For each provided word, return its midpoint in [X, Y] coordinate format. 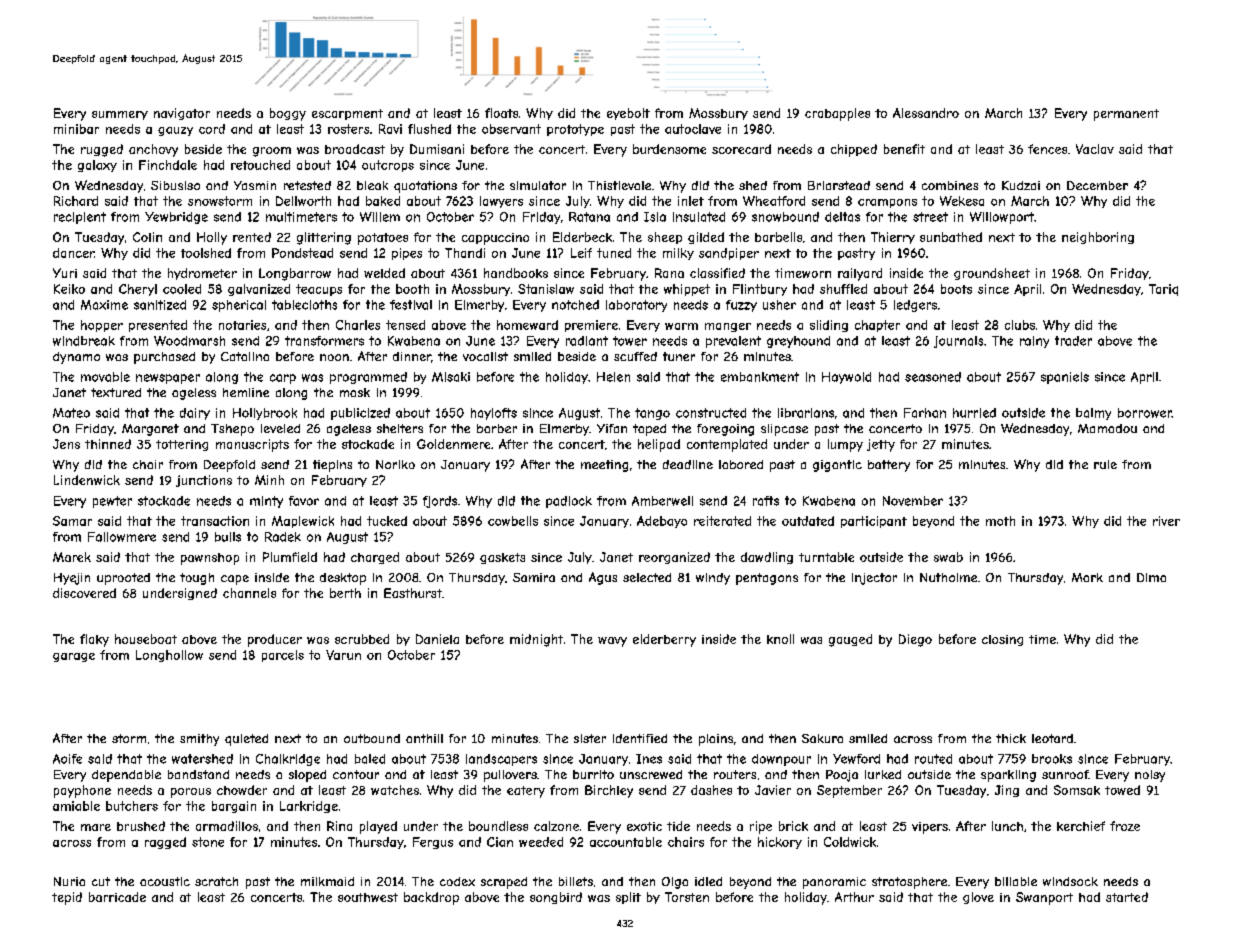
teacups [319, 290]
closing [1002, 640]
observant [511, 129]
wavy [612, 642]
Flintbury [760, 290]
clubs [1020, 325]
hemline [246, 392]
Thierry [893, 238]
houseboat [146, 639]
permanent [1126, 115]
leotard [1052, 738]
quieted [246, 740]
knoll [780, 639]
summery [120, 115]
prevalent [733, 342]
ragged [165, 843]
